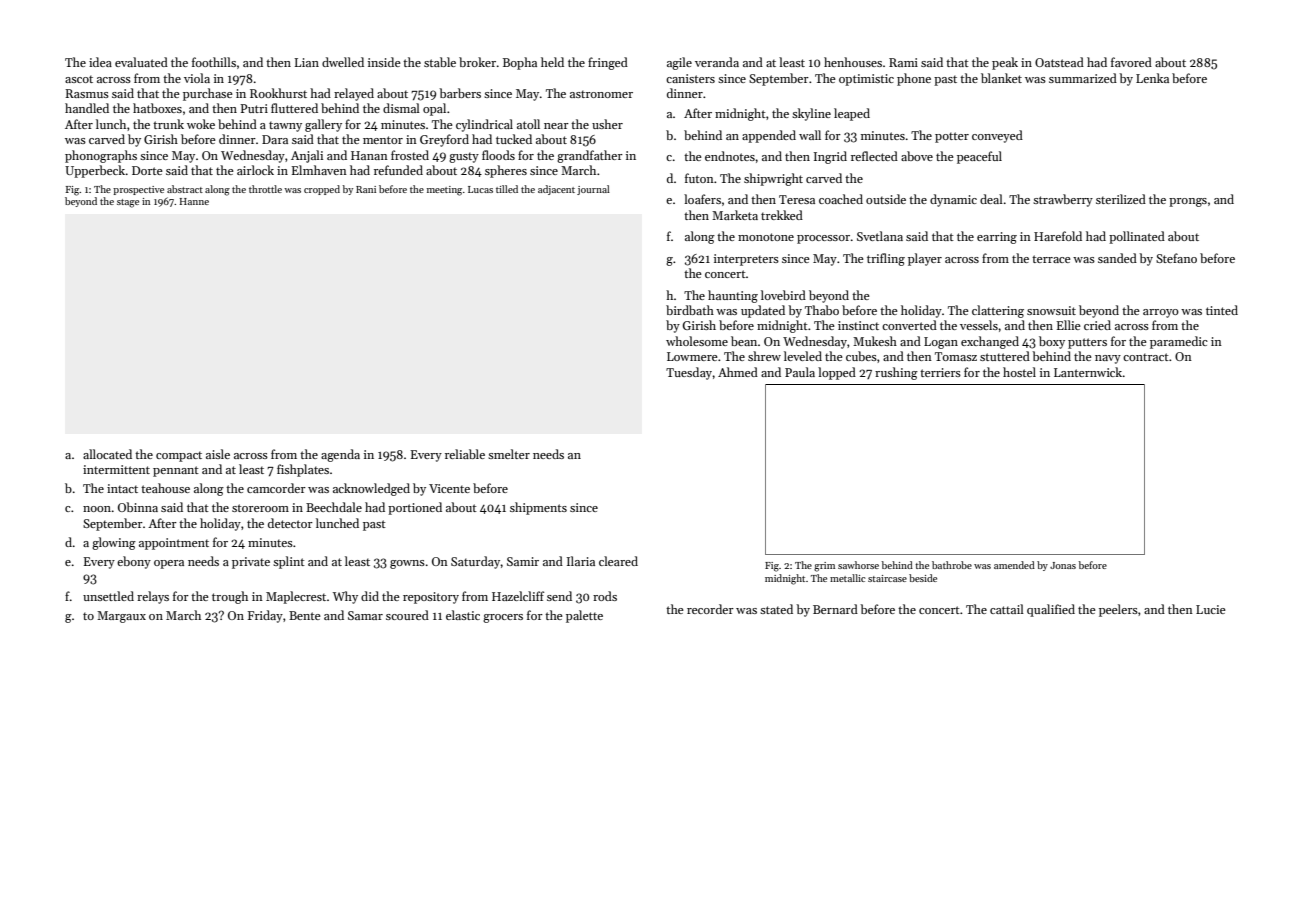  What do you see at coordinates (107, 454) in the screenshot?
I see `allocated` at bounding box center [107, 454].
